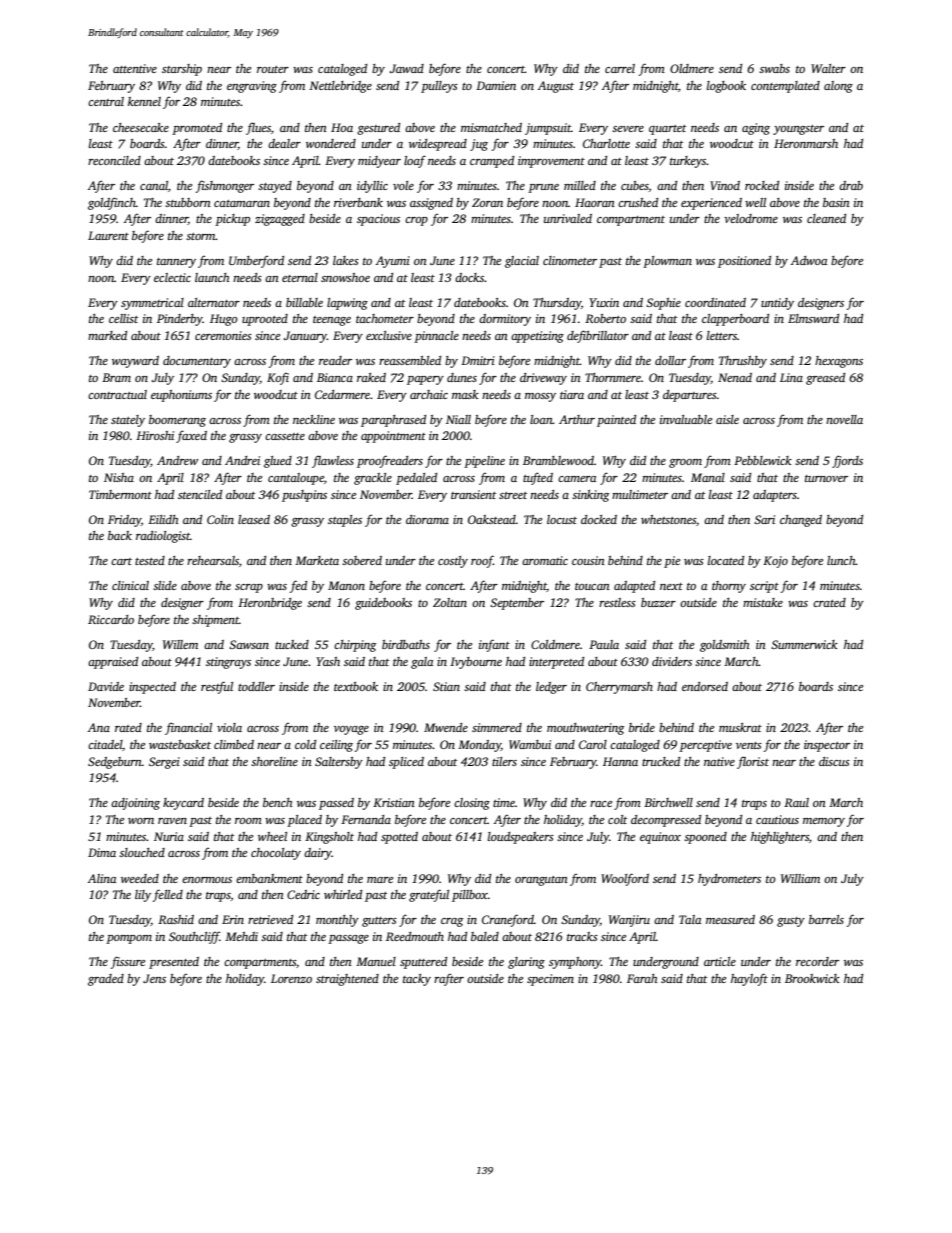 Image resolution: width=952 pixels, height=1233 pixels. What do you see at coordinates (128, 962) in the document?
I see `fissure` at bounding box center [128, 962].
